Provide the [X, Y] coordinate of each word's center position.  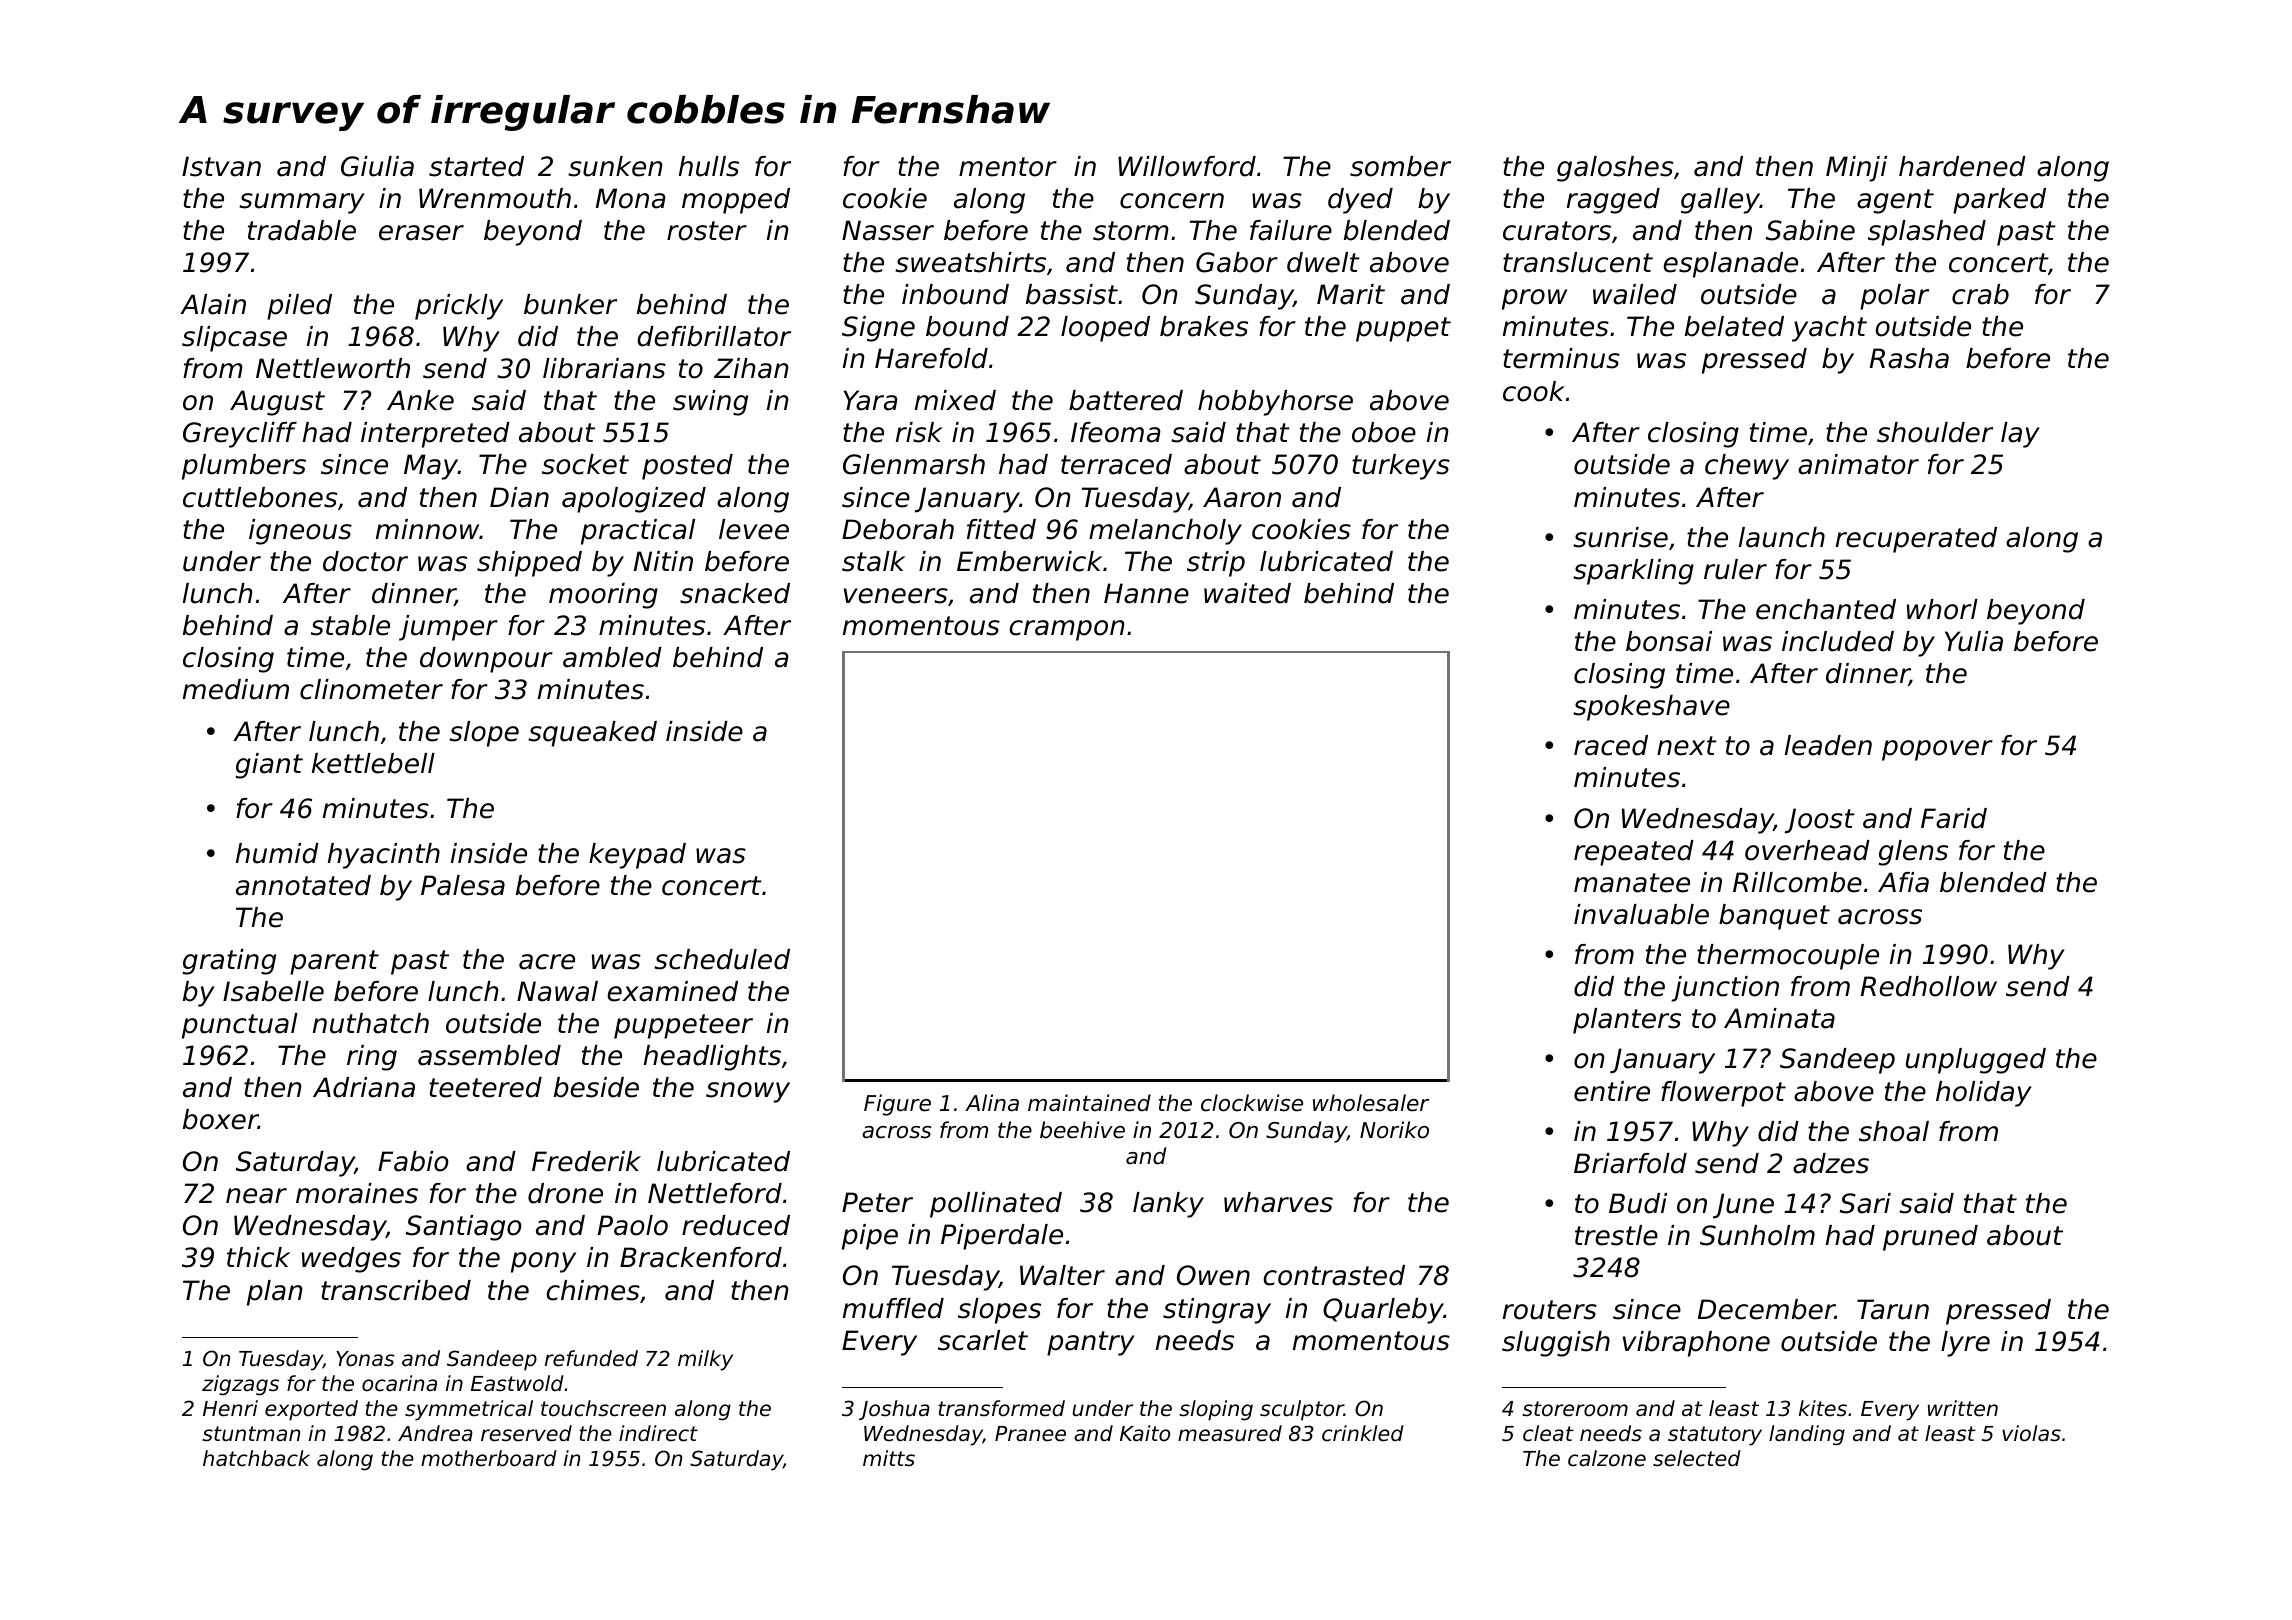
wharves [1278, 1202]
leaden [1828, 745]
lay [2020, 435]
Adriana [364, 1087]
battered [1126, 400]
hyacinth [384, 856]
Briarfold [1630, 1163]
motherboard [489, 1458]
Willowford [1187, 166]
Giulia [377, 166]
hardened [1962, 166]
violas [2031, 1433]
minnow [428, 529]
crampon [1066, 630]
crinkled [1363, 1433]
